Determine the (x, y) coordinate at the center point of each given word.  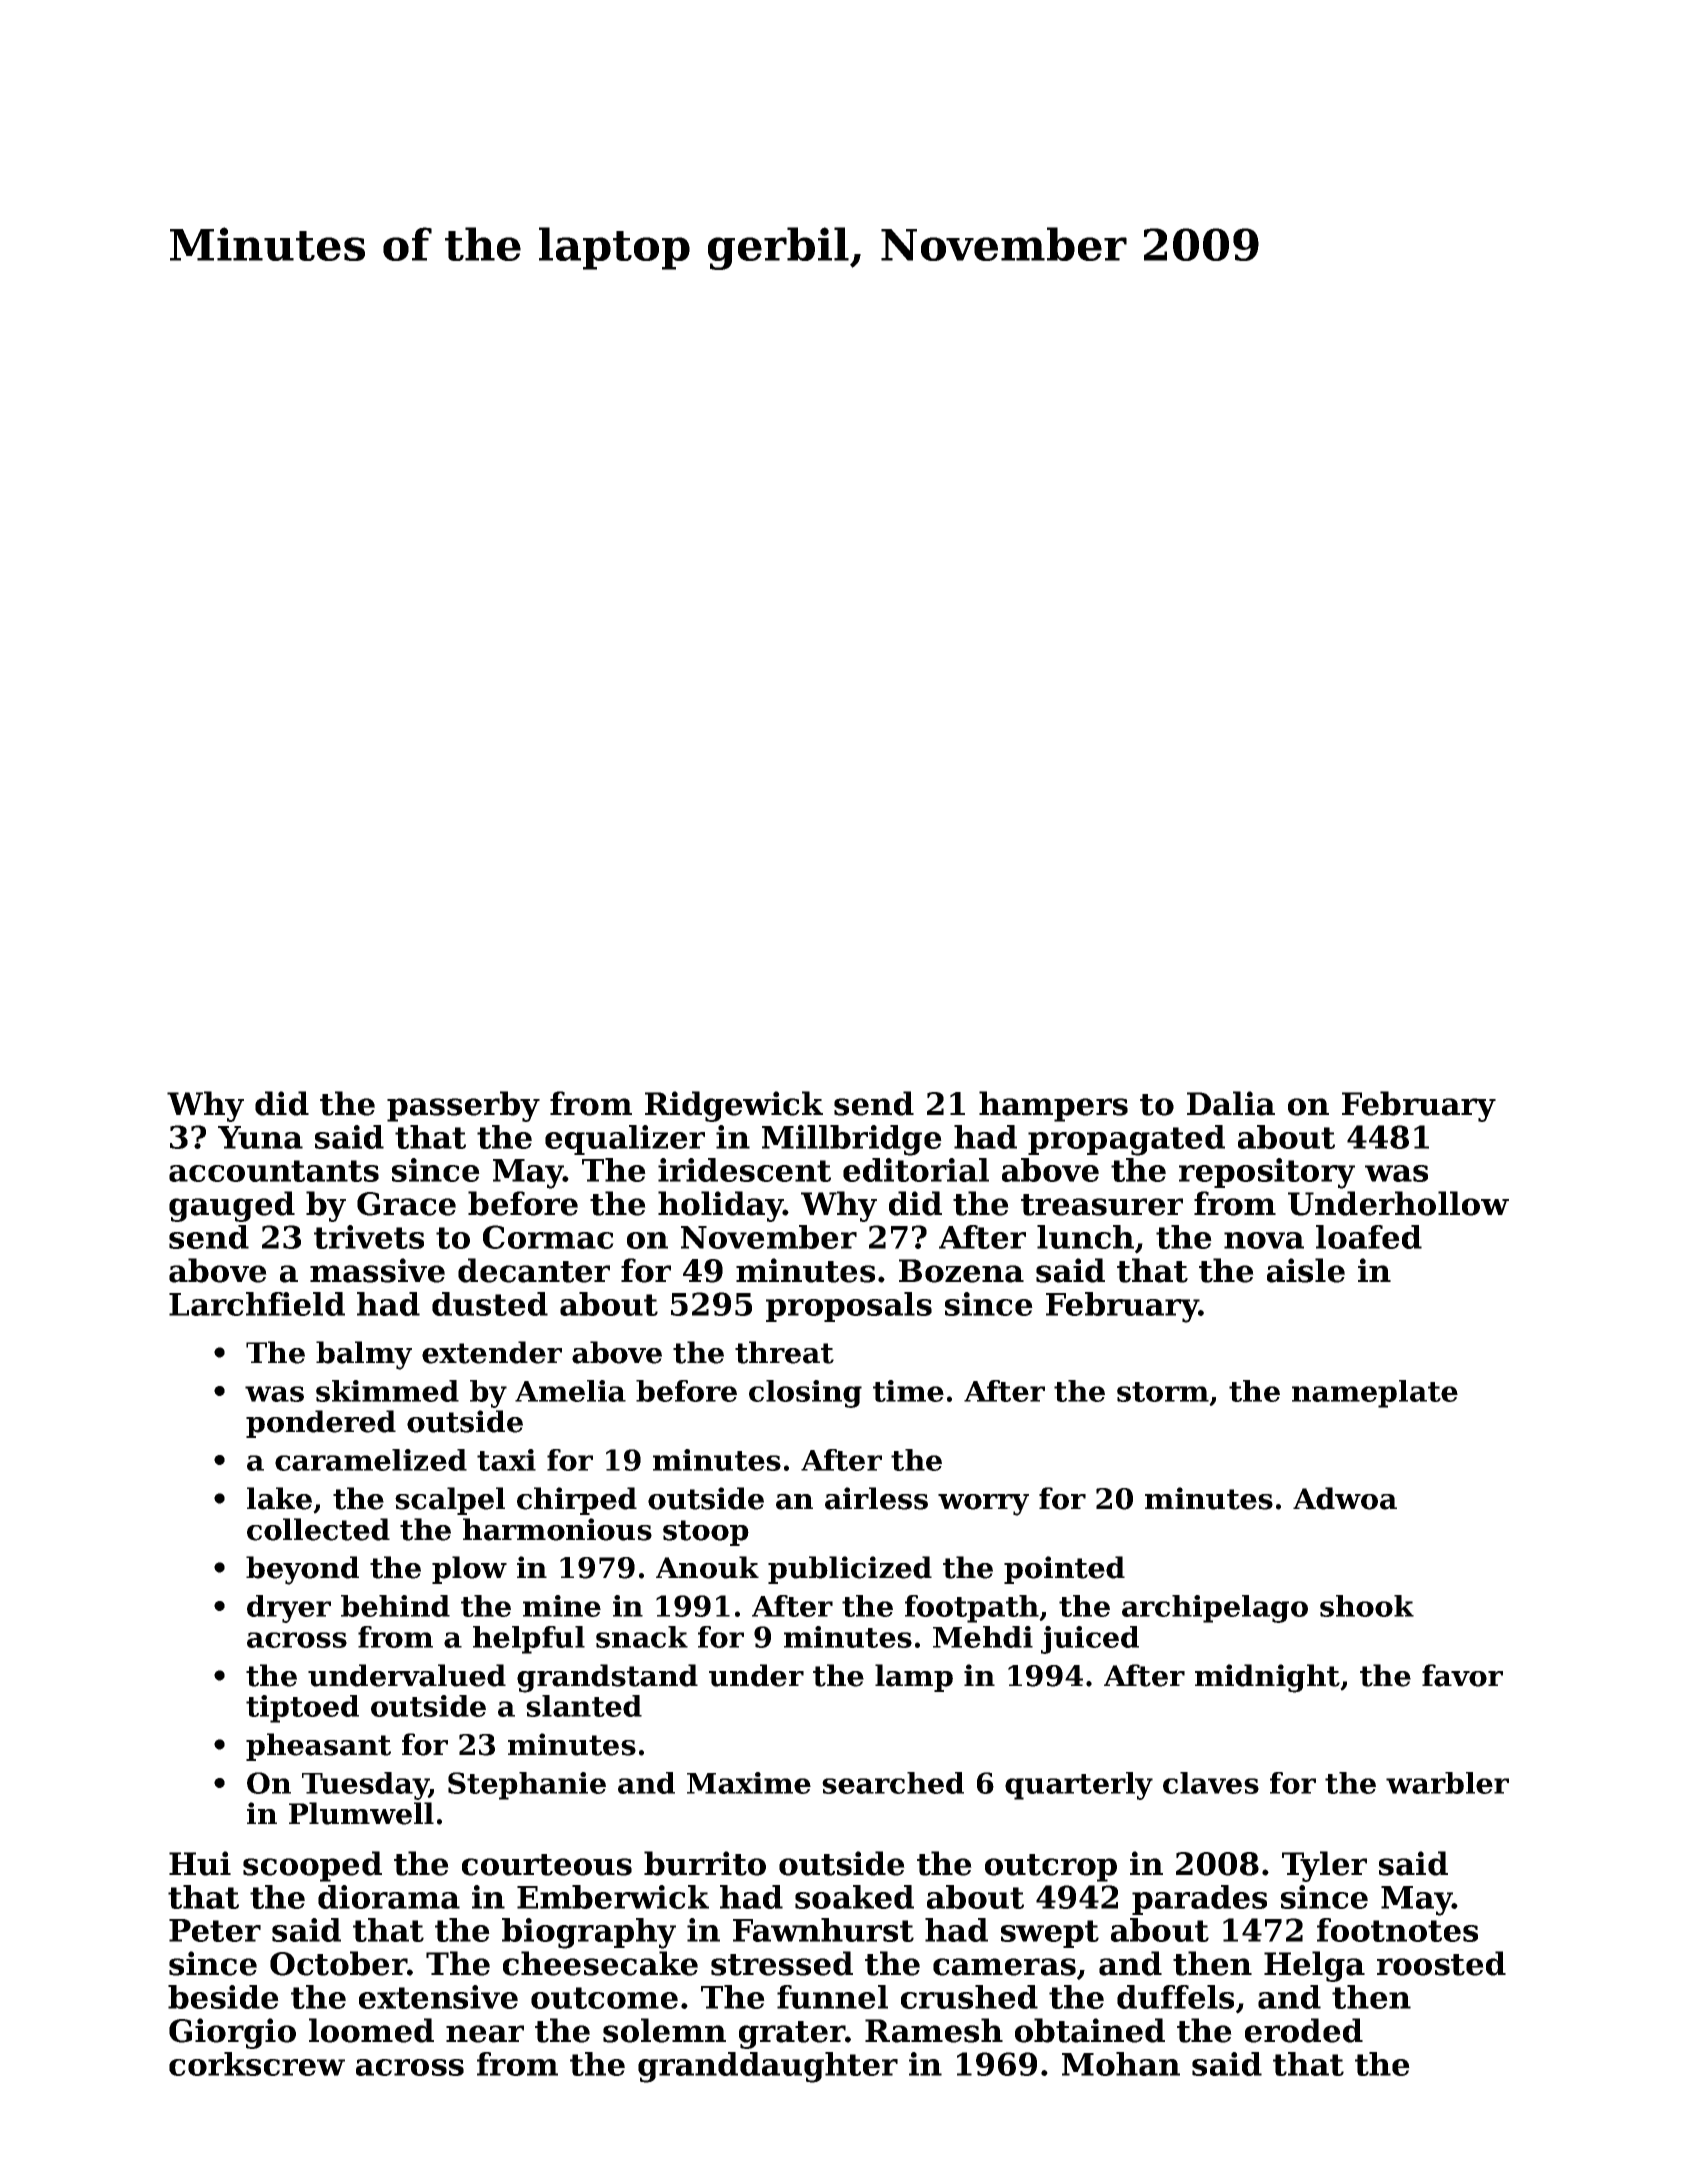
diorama (389, 1897)
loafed (1369, 1237)
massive (377, 1270)
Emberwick (613, 1897)
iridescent (744, 1170)
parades (1199, 1900)
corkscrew (257, 2064)
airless (876, 1498)
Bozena (961, 1271)
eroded (1304, 2030)
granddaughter (768, 2067)
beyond (302, 1570)
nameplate (1375, 1394)
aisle (1306, 1270)
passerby (463, 1106)
